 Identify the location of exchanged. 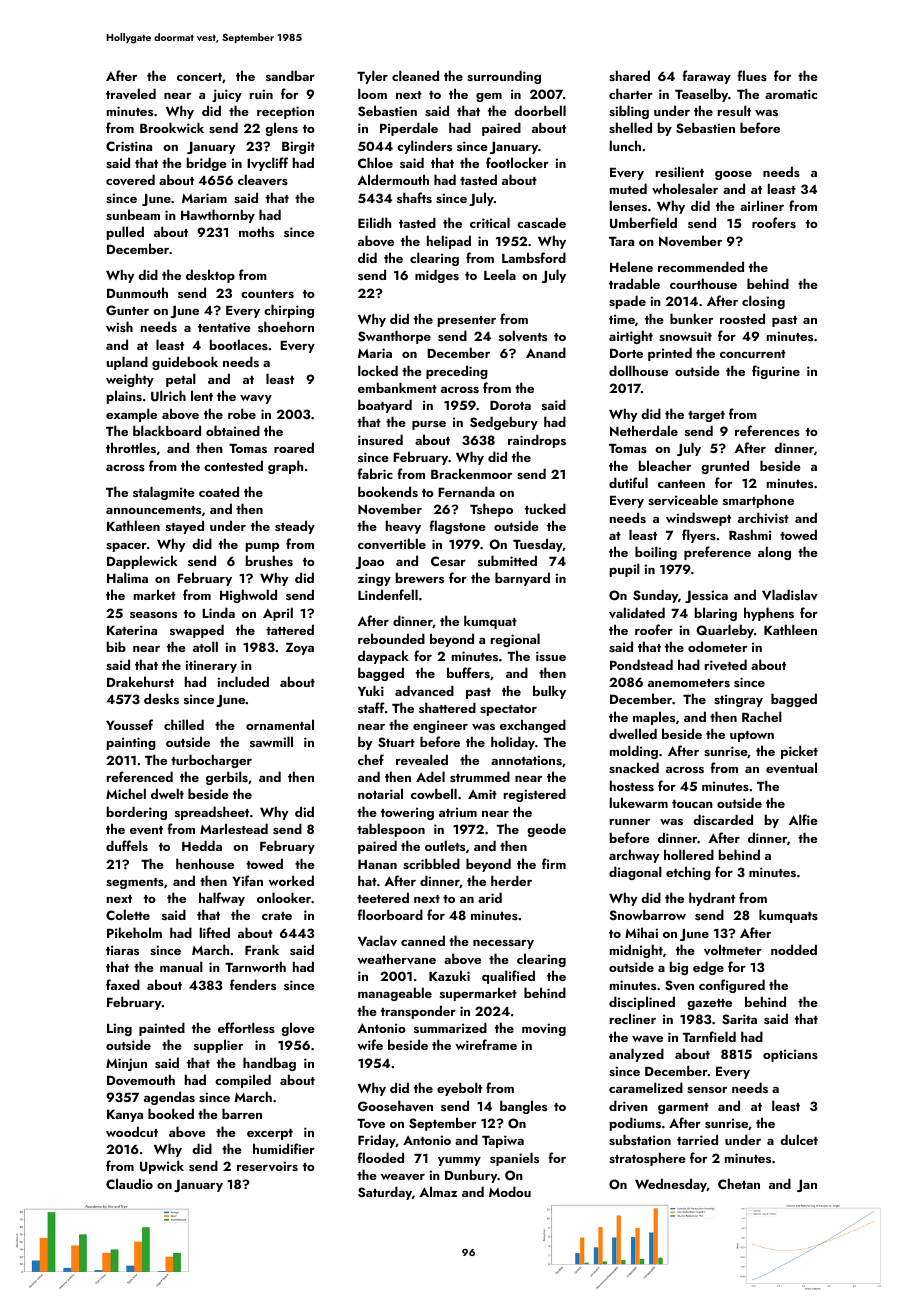
(533, 726).
